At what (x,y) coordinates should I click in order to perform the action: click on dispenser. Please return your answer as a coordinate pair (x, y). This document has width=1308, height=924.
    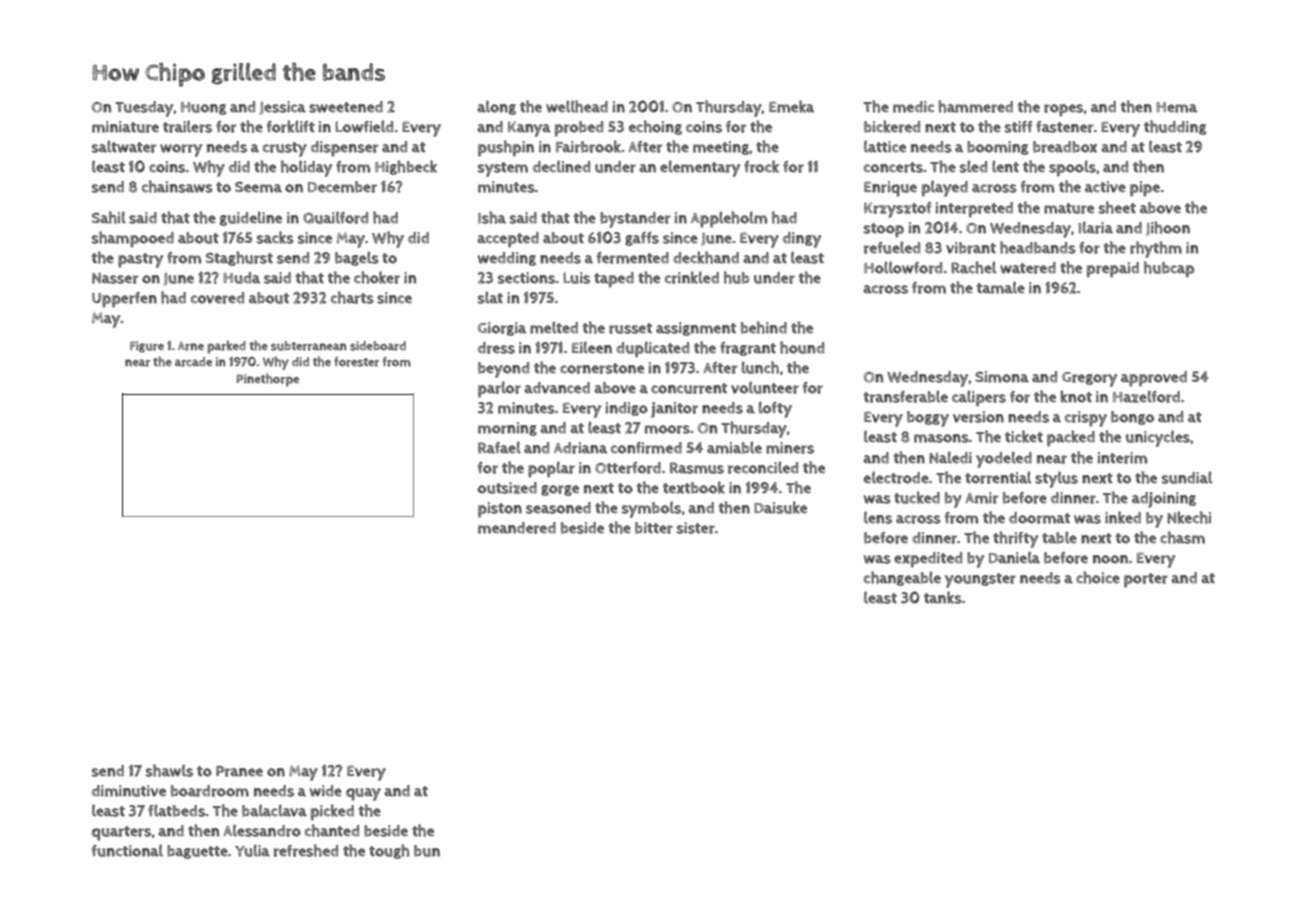
    Looking at the image, I should click on (345, 149).
